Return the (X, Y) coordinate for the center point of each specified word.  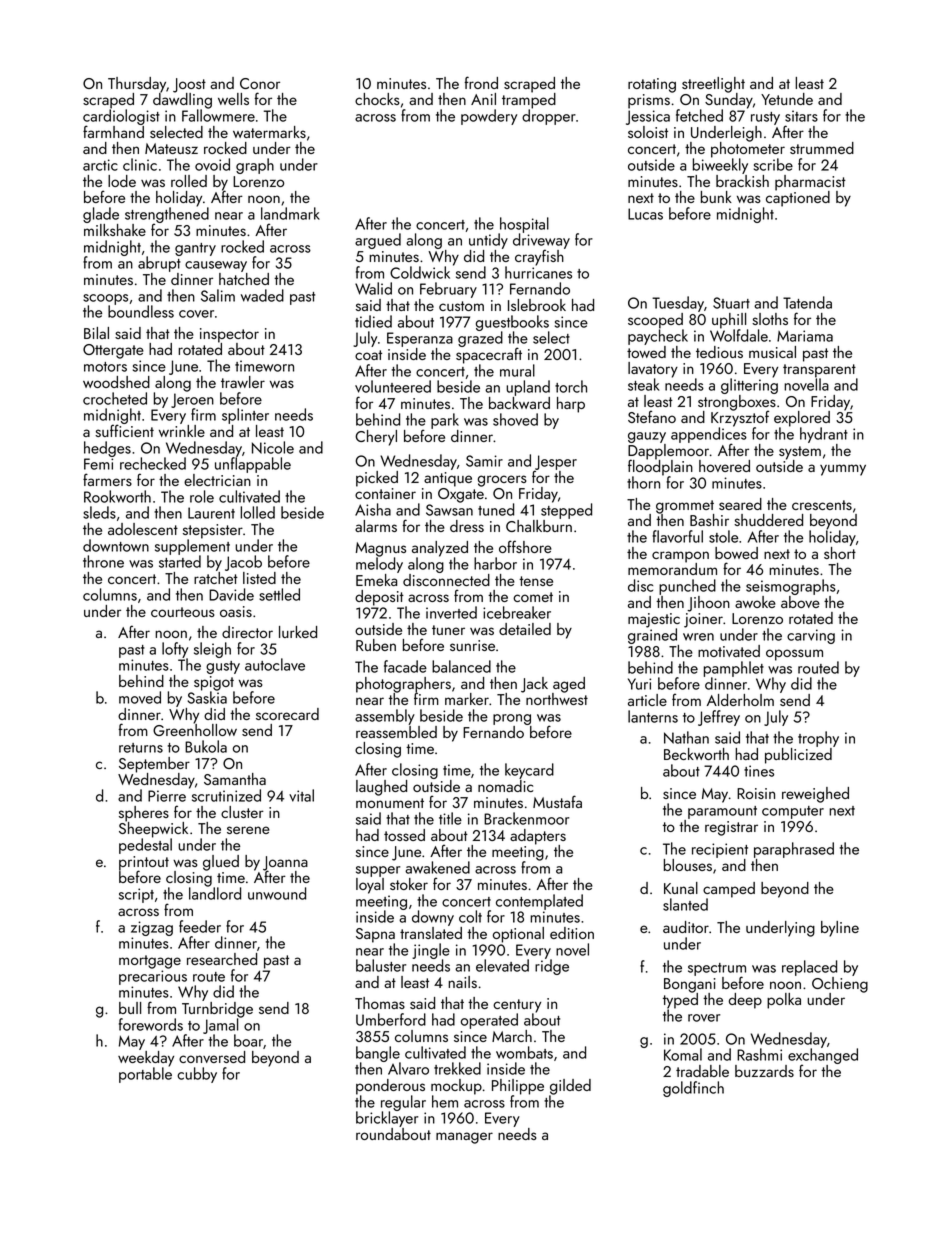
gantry (195, 249)
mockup (456, 1087)
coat (368, 355)
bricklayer (387, 1119)
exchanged (823, 1056)
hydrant (824, 435)
